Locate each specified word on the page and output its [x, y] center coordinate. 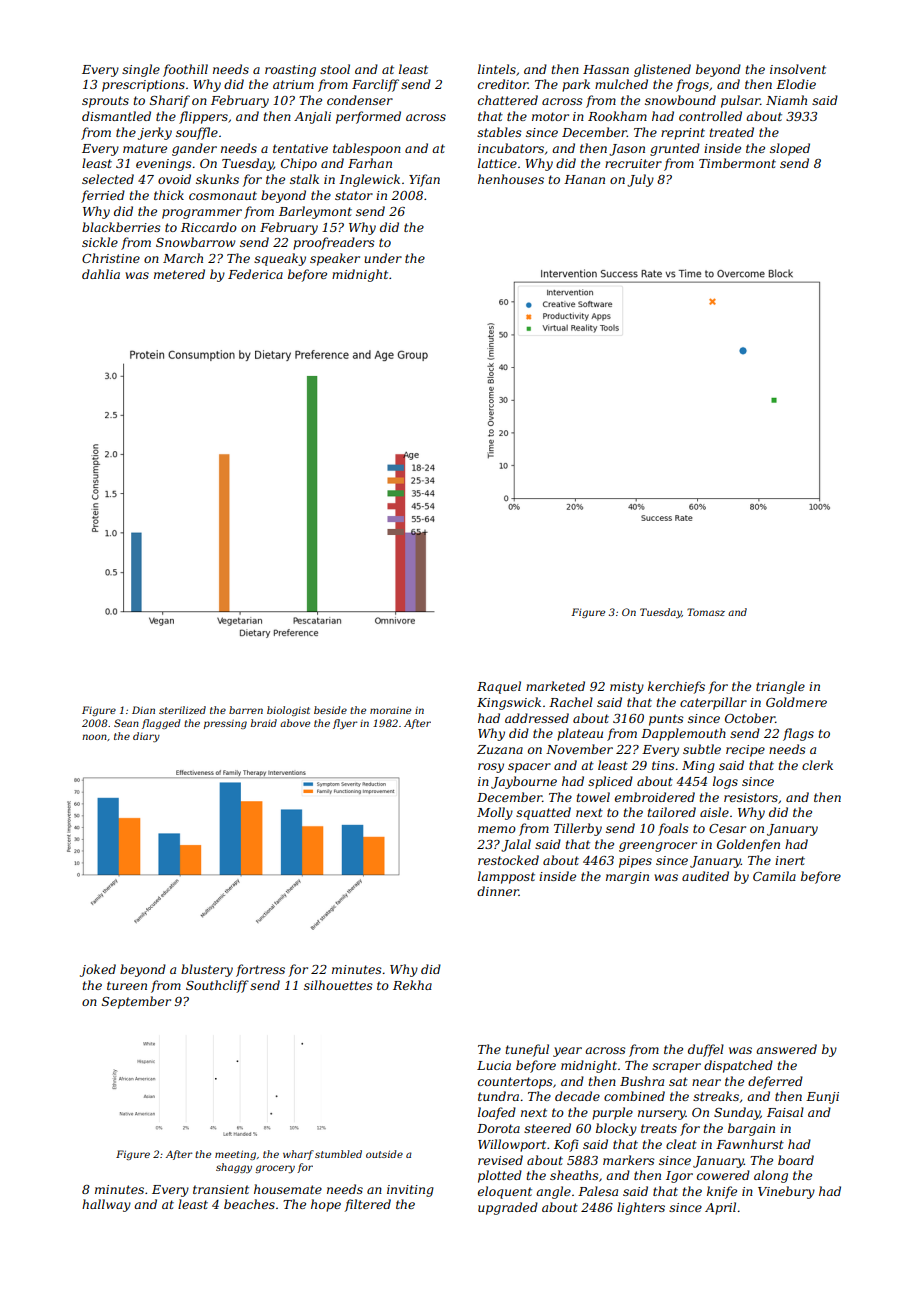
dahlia [101, 274]
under [383, 258]
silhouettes [338, 985]
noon [94, 737]
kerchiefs [676, 687]
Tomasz [706, 612]
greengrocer [658, 847]
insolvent [798, 69]
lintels [497, 69]
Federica [255, 274]
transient [221, 1189]
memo [497, 829]
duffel [706, 1050]
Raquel [499, 687]
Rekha [412, 985]
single [141, 70]
